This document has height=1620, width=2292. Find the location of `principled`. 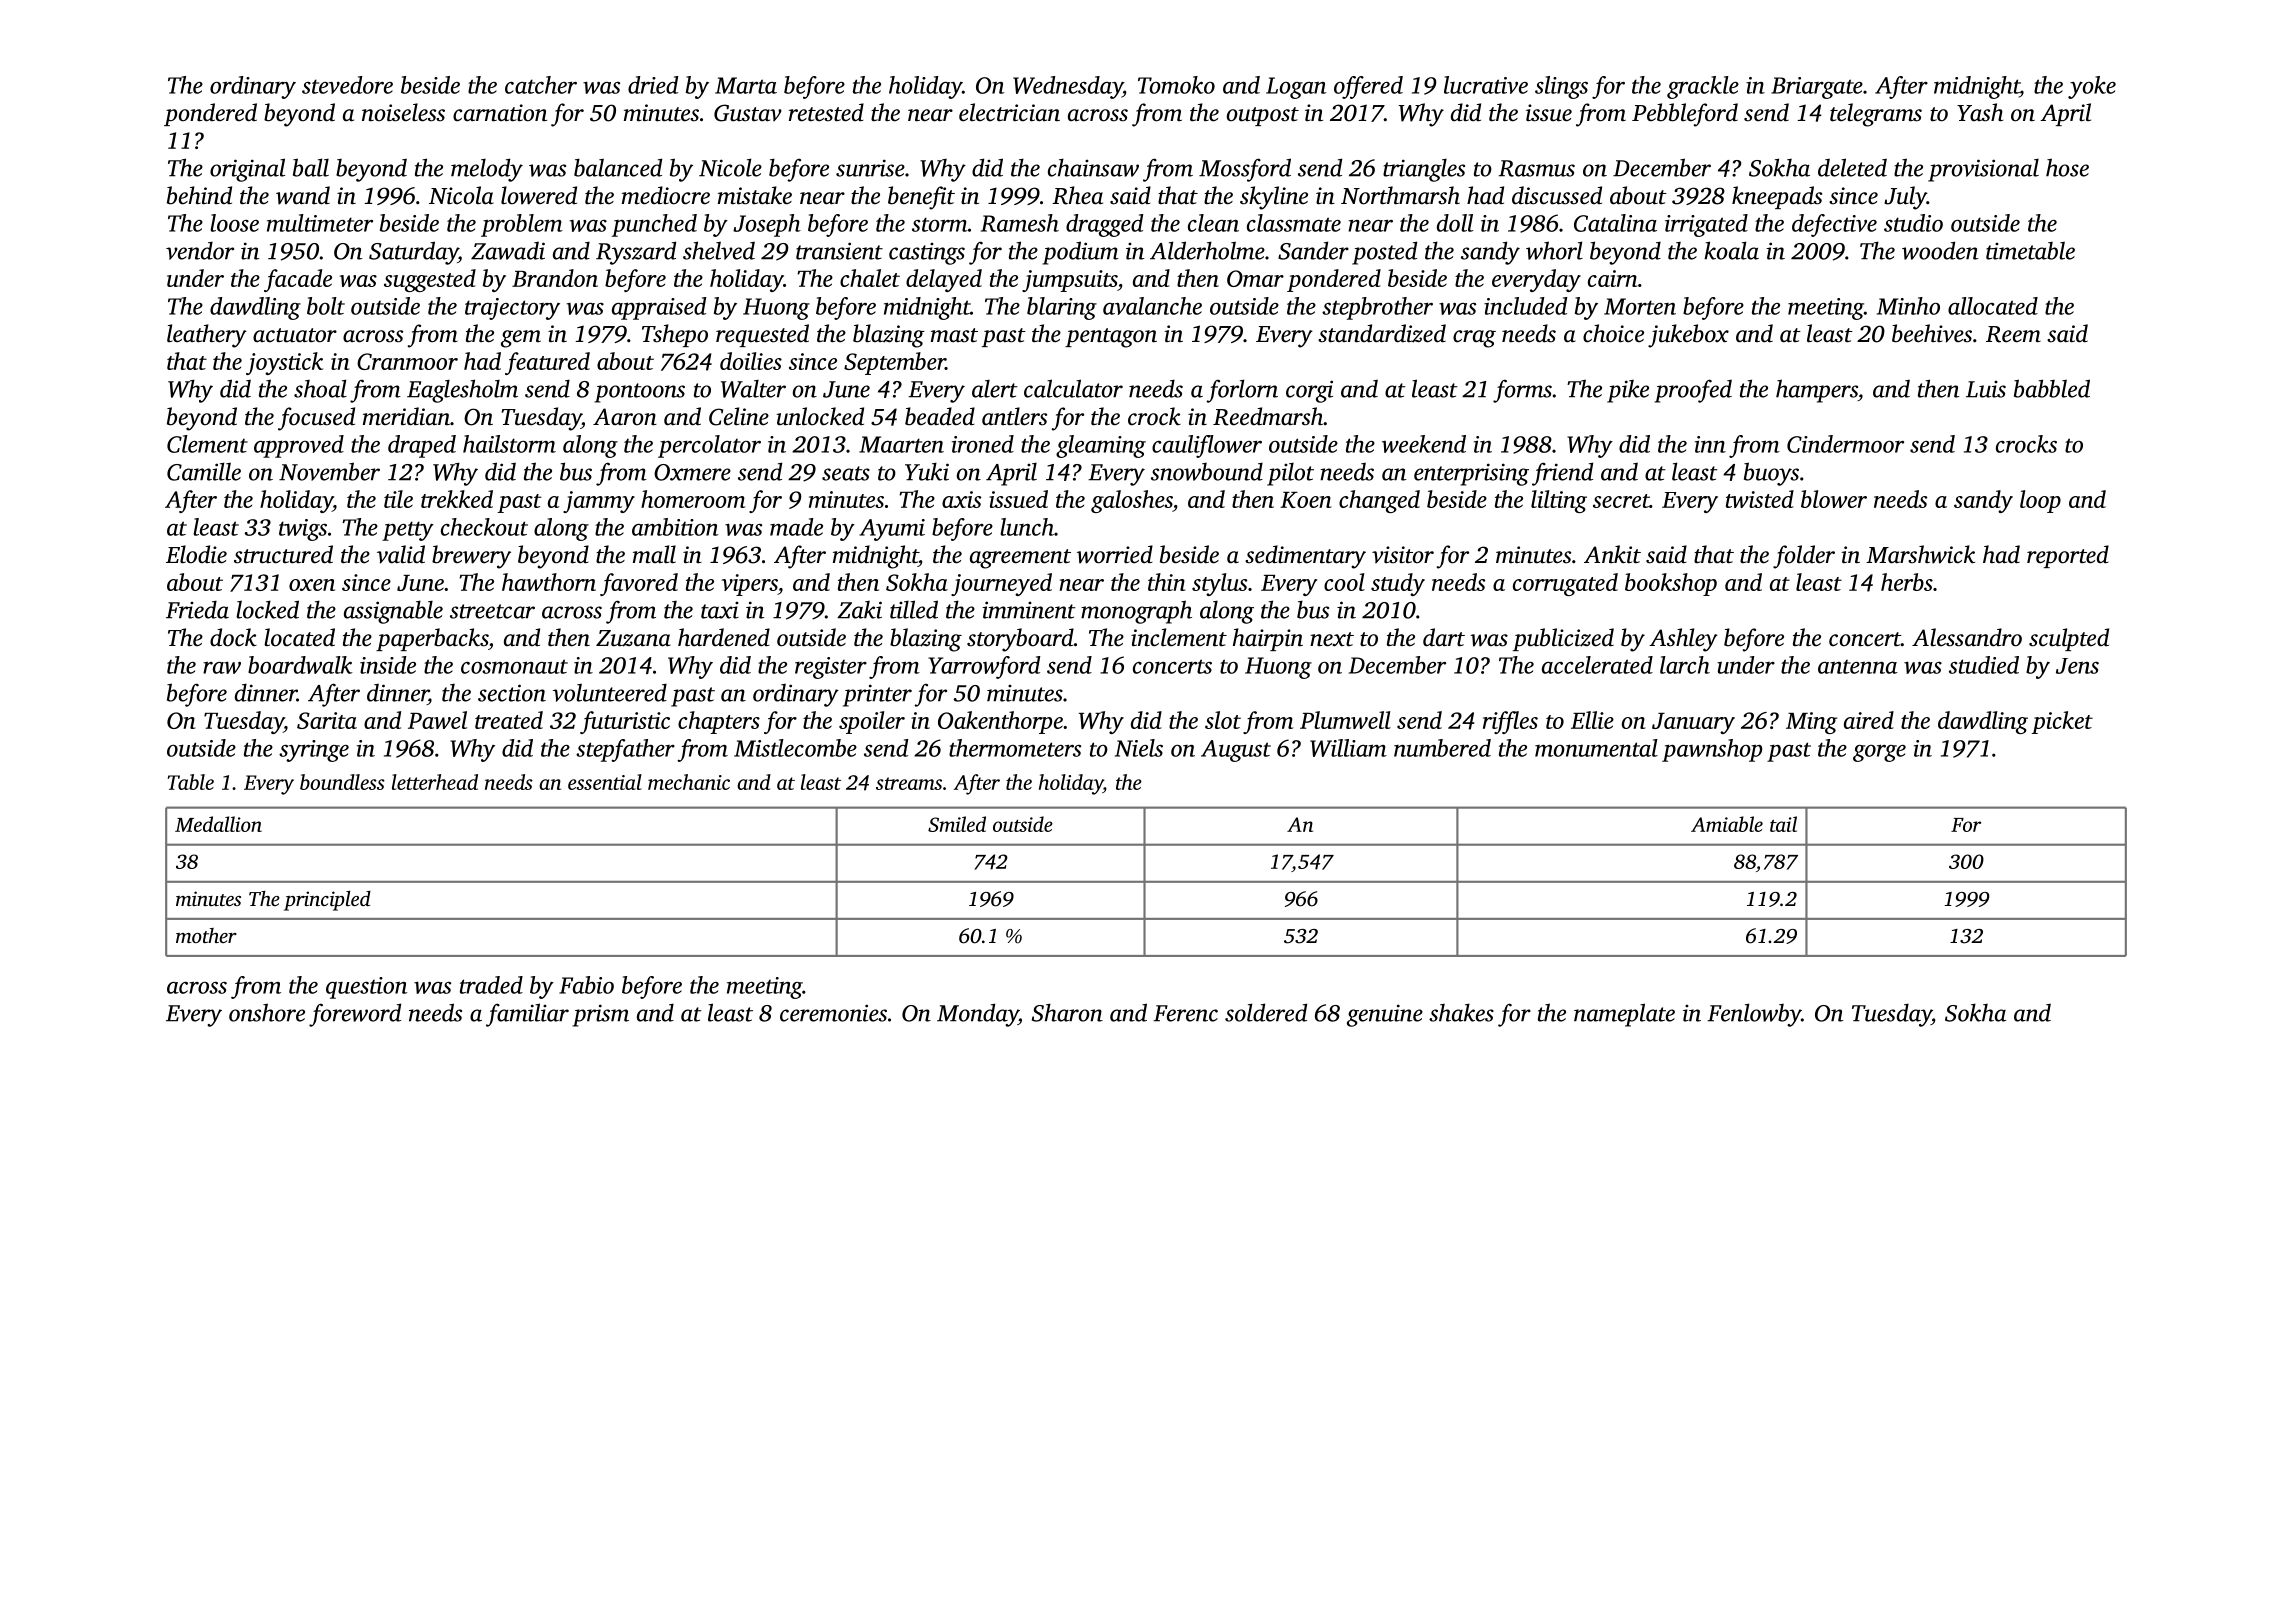

principled is located at coordinates (327, 901).
